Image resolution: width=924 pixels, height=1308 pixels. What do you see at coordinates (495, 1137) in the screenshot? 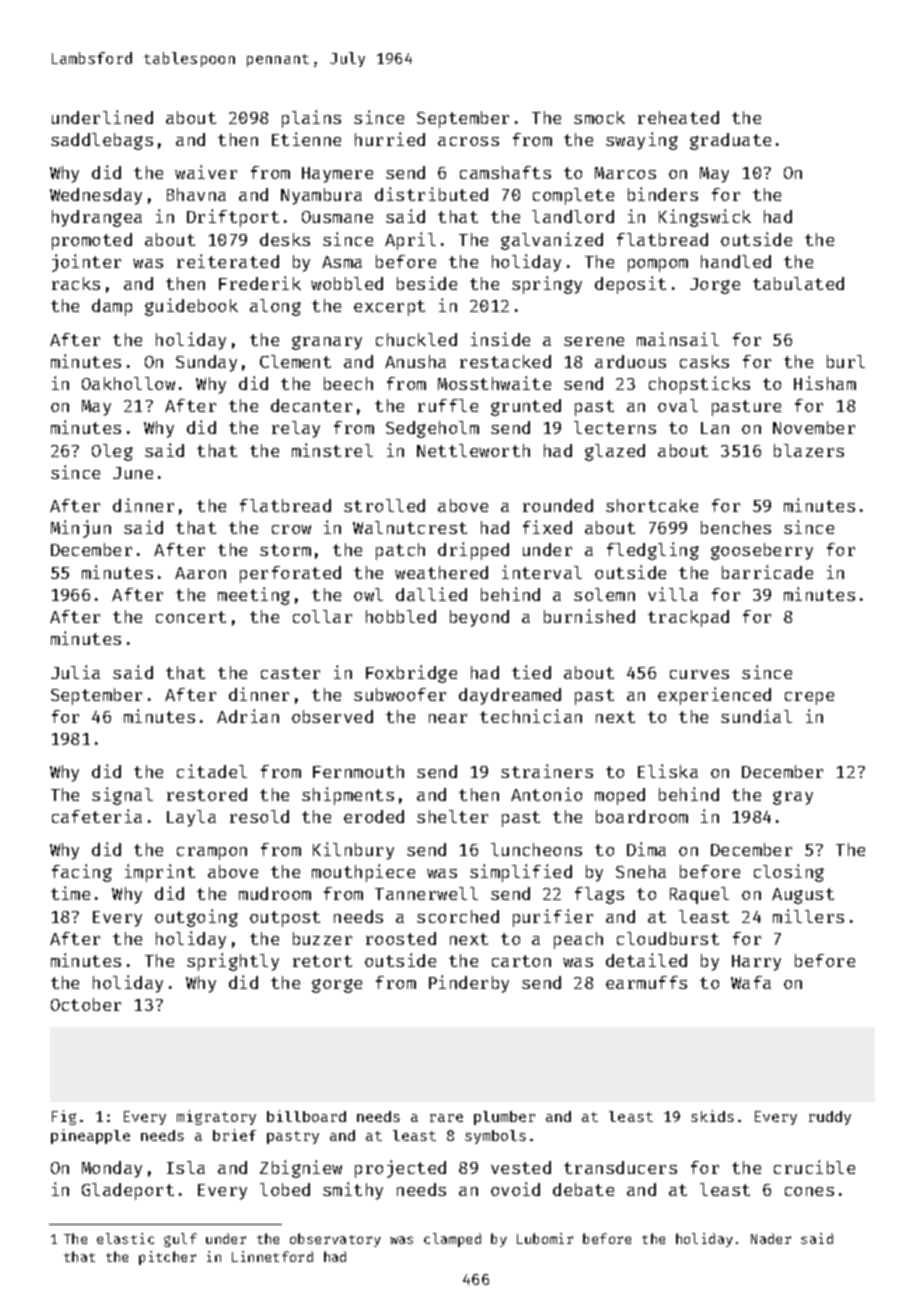
I see `symbols` at bounding box center [495, 1137].
